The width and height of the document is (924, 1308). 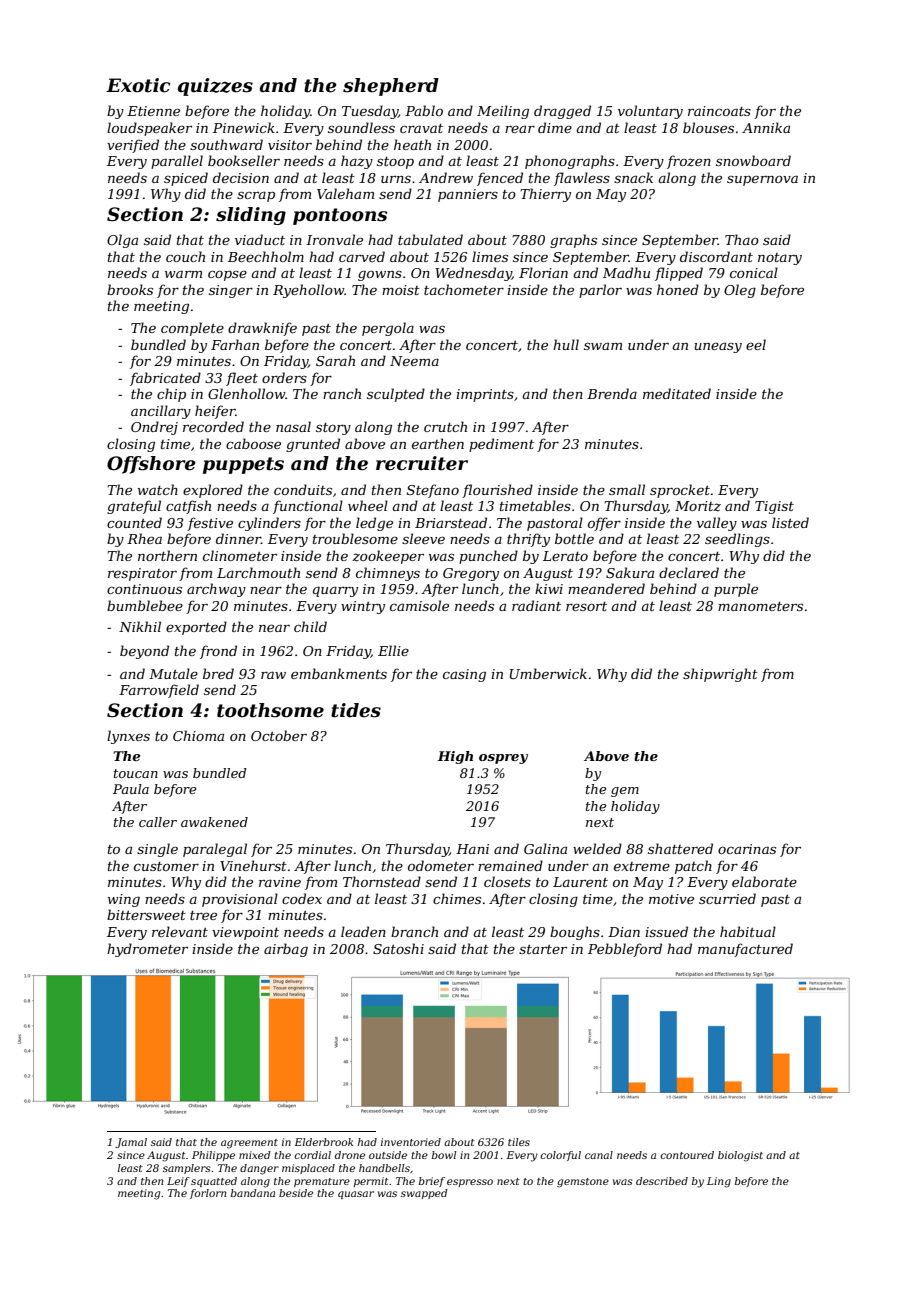 What do you see at coordinates (500, 179) in the document?
I see `fenced` at bounding box center [500, 179].
